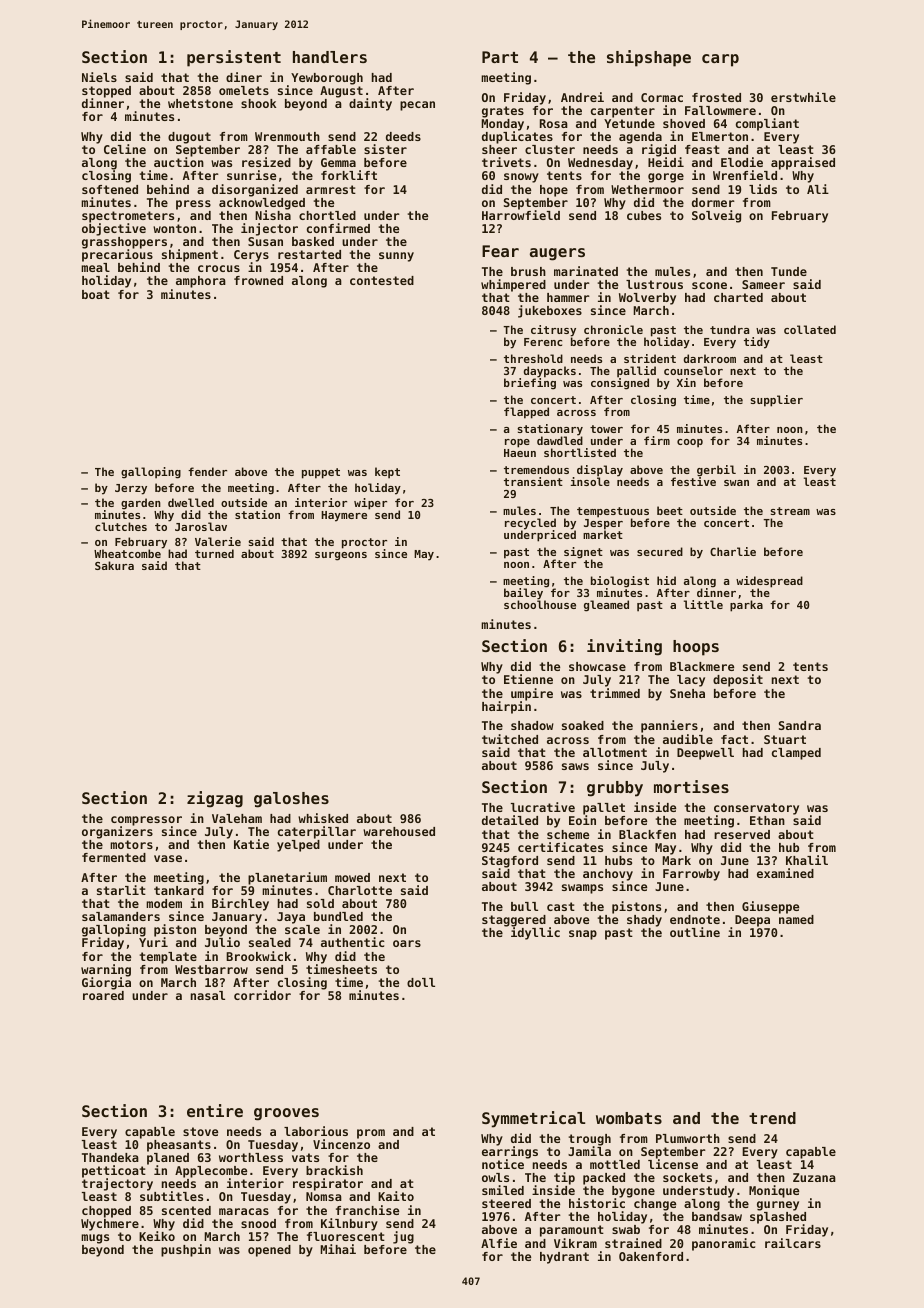  What do you see at coordinates (499, 149) in the image?
I see `sheer` at bounding box center [499, 149].
